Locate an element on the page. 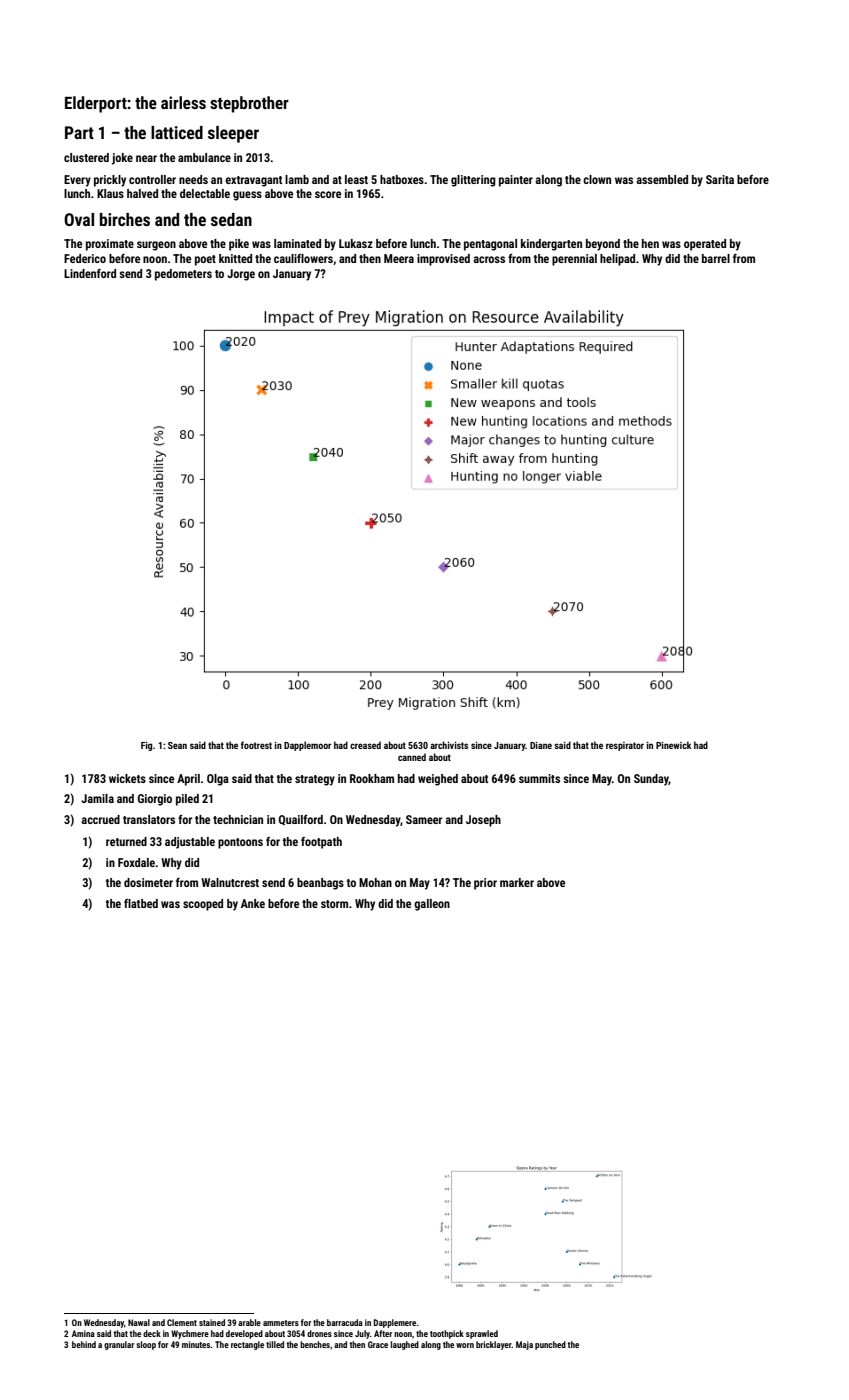  summits is located at coordinates (539, 778).
